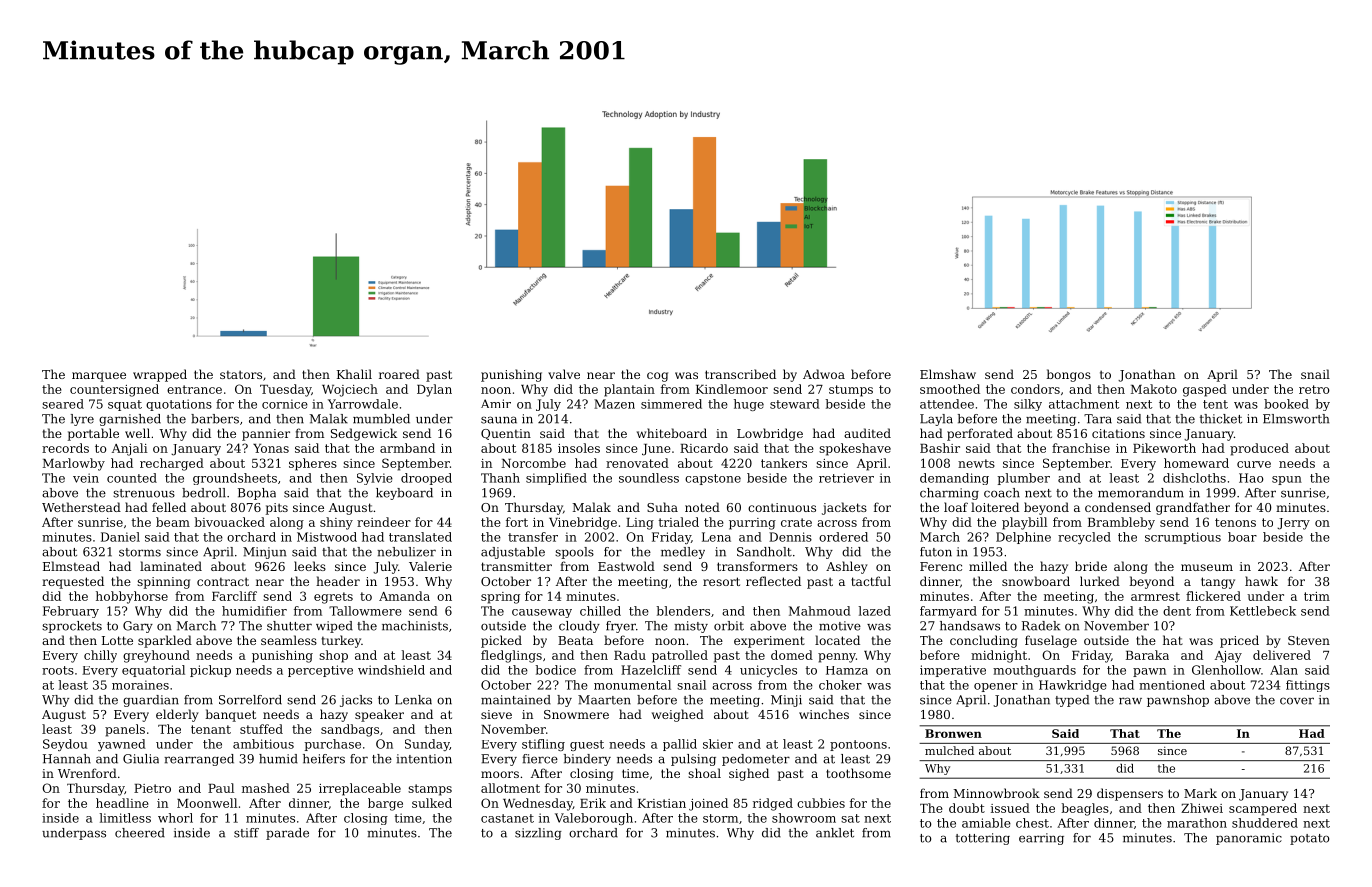 This screenshot has height=887, width=1372. What do you see at coordinates (138, 627) in the screenshot?
I see `Gary` at bounding box center [138, 627].
